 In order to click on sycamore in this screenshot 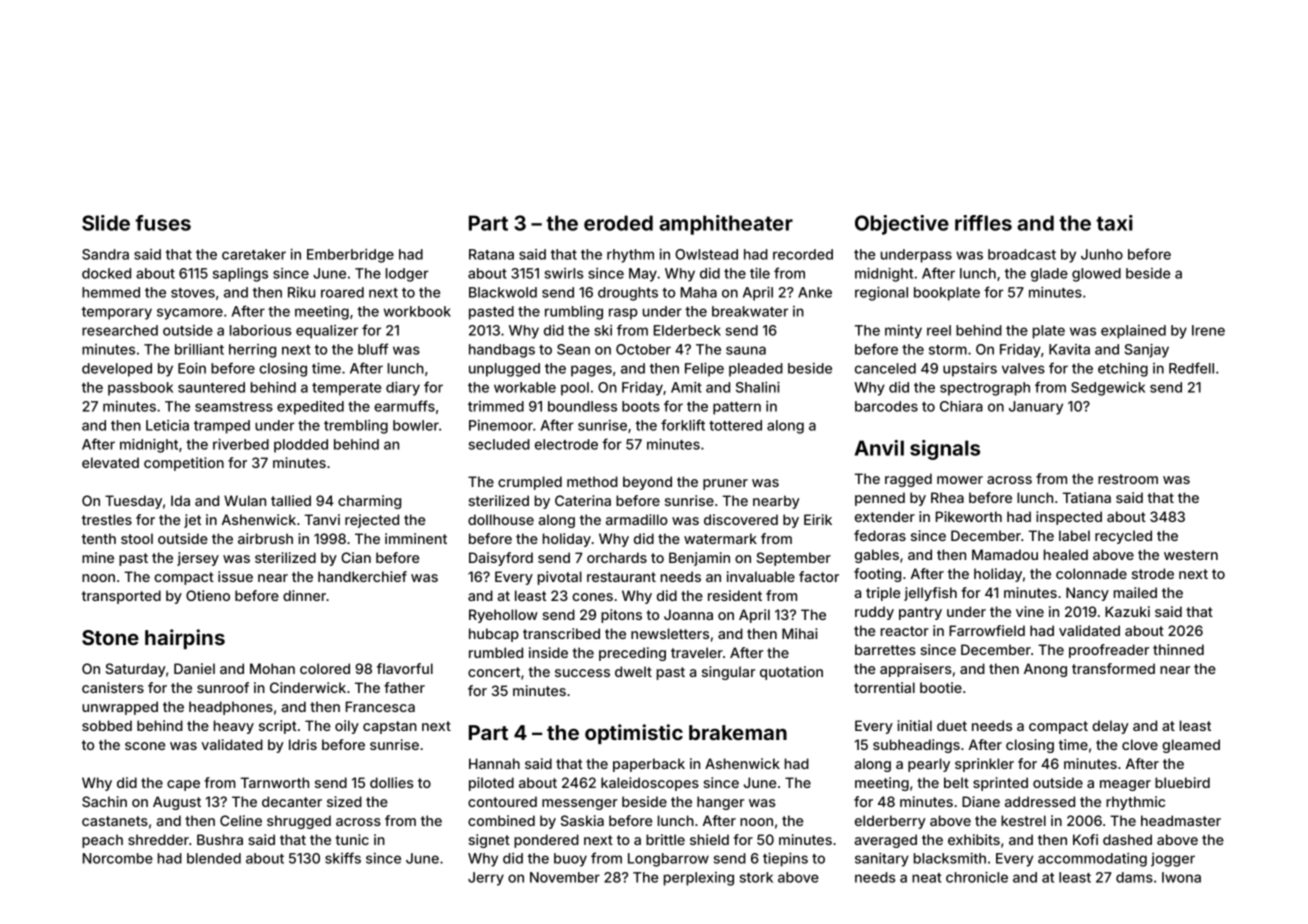, I will do `click(190, 314)`.
